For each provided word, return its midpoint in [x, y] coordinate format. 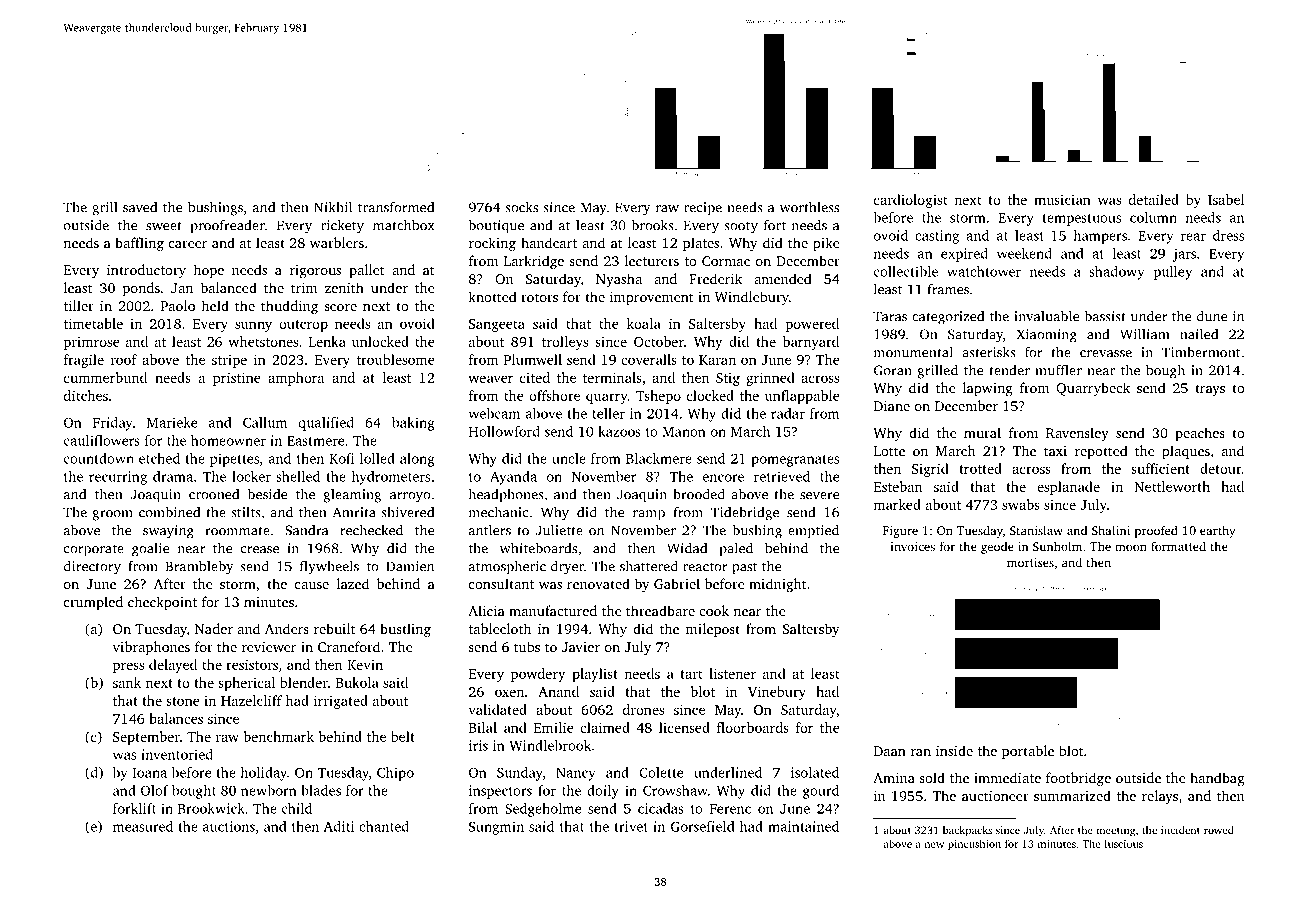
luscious [1123, 843]
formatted [1178, 546]
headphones [506, 495]
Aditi [339, 826]
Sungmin [496, 828]
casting [937, 237]
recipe [703, 209]
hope [208, 271]
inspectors [500, 792]
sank [127, 682]
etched [159, 458]
